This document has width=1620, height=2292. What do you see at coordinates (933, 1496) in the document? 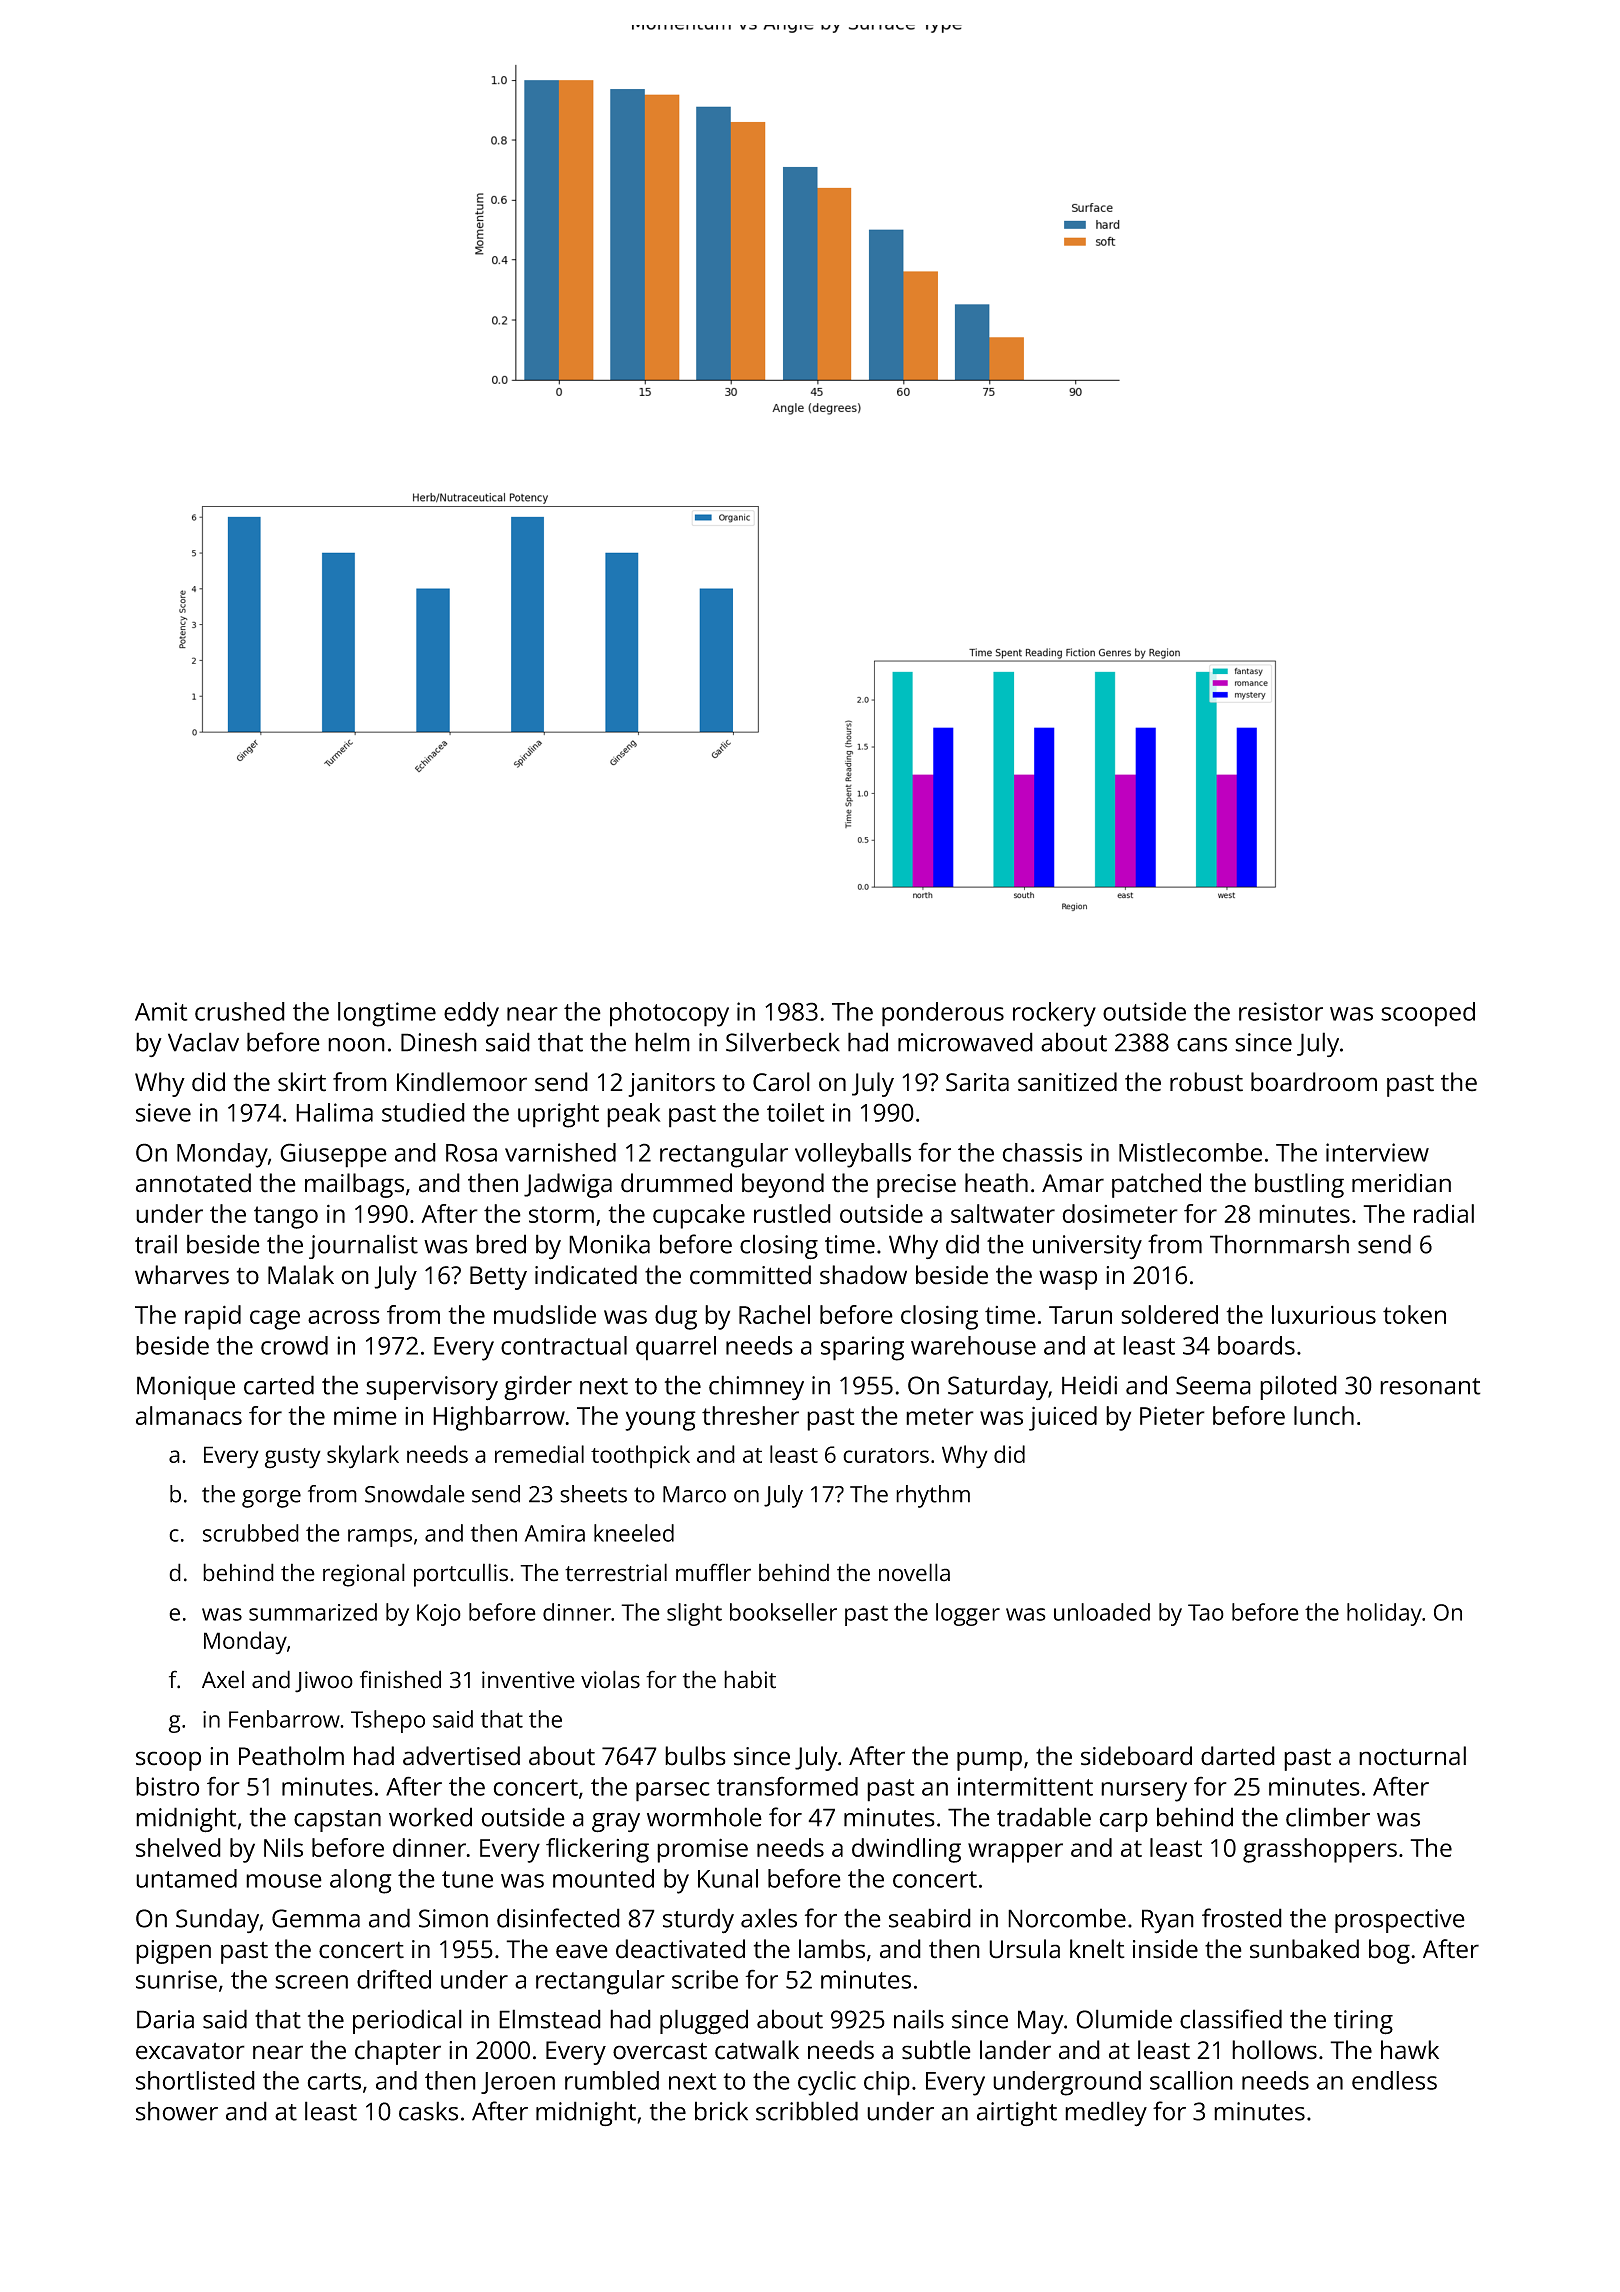
I see `rhythm` at bounding box center [933, 1496].
